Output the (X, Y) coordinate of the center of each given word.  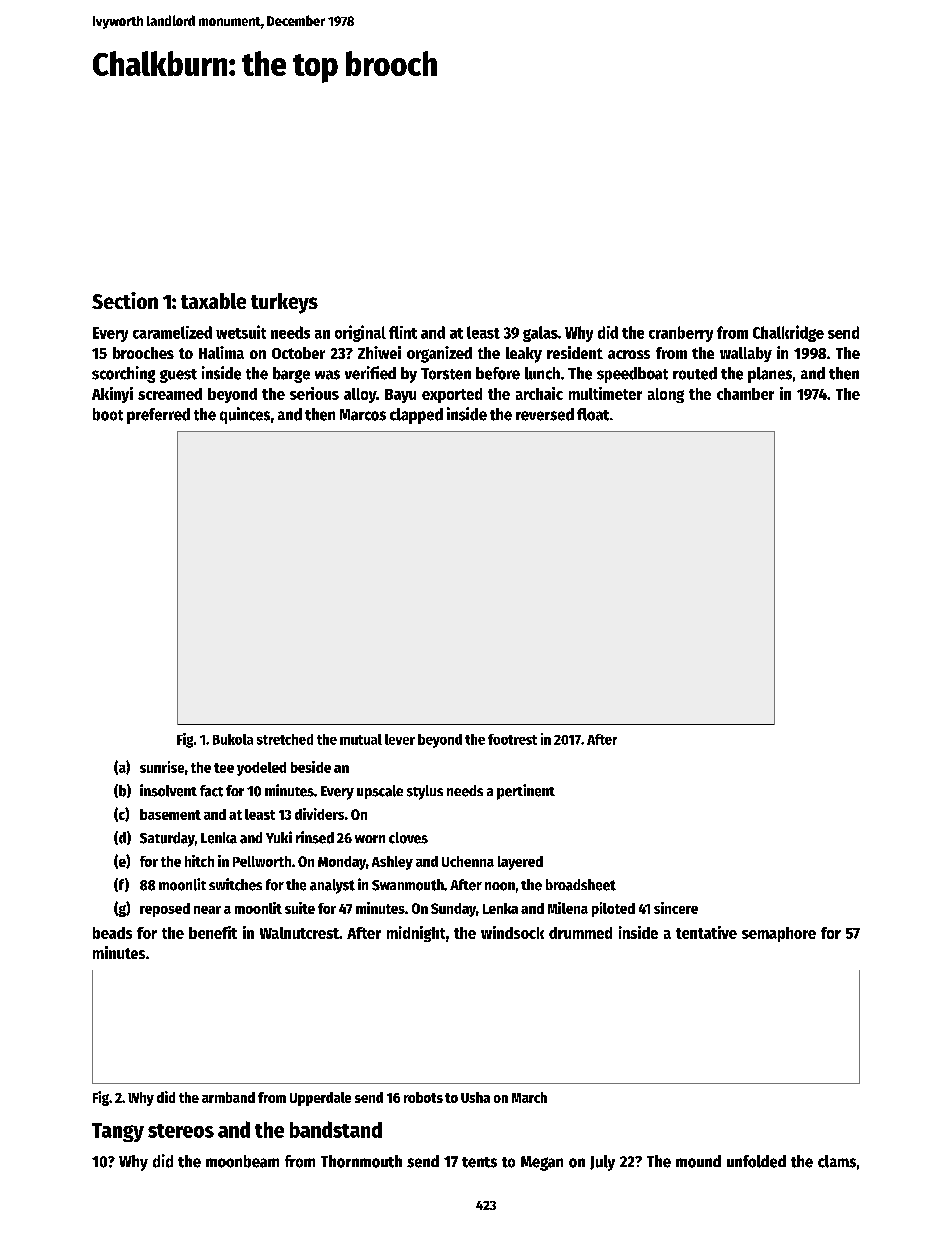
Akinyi (112, 395)
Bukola (233, 739)
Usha (475, 1097)
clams (837, 1161)
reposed (165, 910)
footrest (512, 739)
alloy (360, 395)
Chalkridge (788, 333)
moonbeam (242, 1161)
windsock (512, 932)
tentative (706, 932)
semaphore (779, 934)
